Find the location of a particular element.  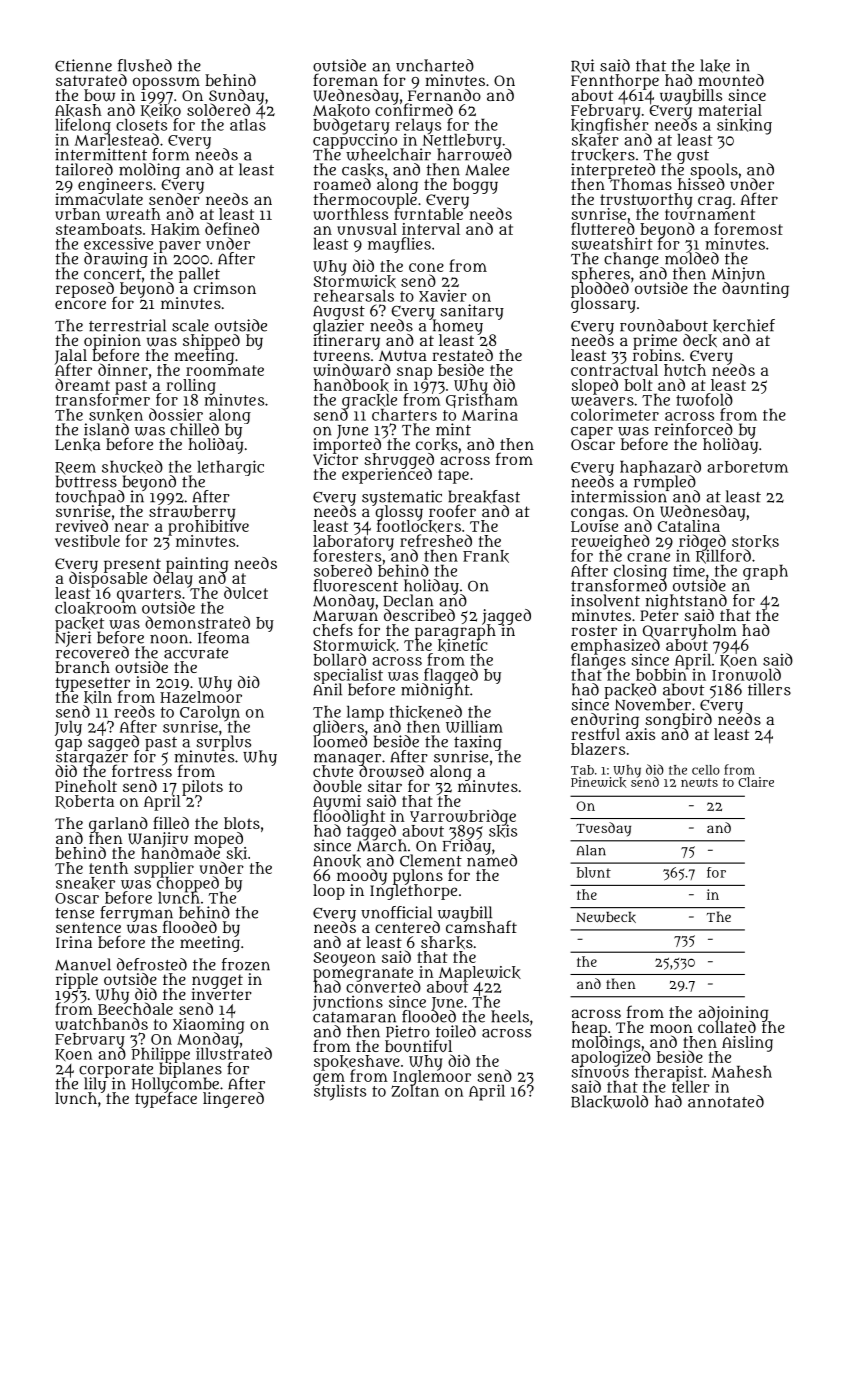

uncharted is located at coordinates (435, 65).
